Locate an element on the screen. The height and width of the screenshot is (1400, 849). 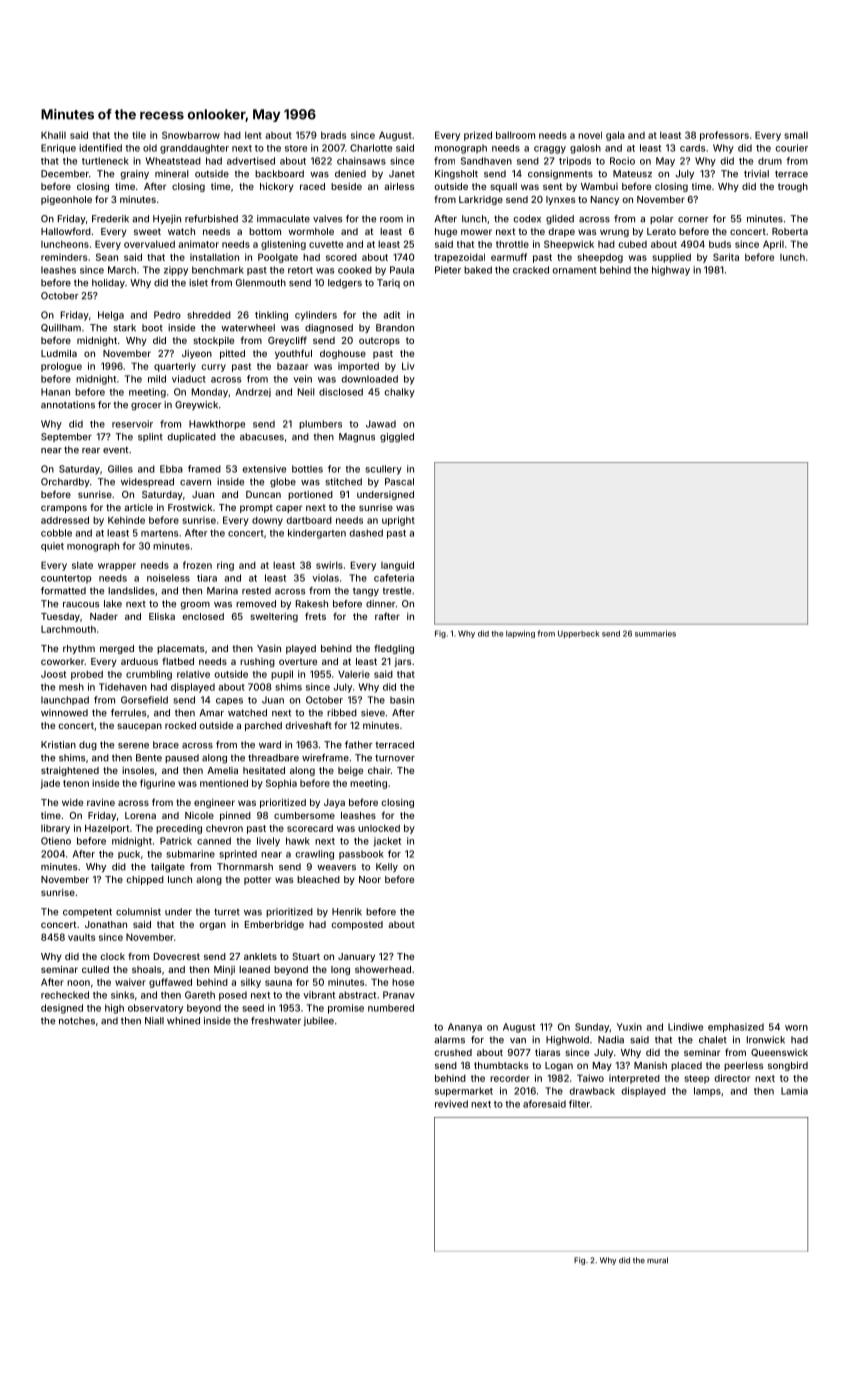
crampons is located at coordinates (64, 509).
